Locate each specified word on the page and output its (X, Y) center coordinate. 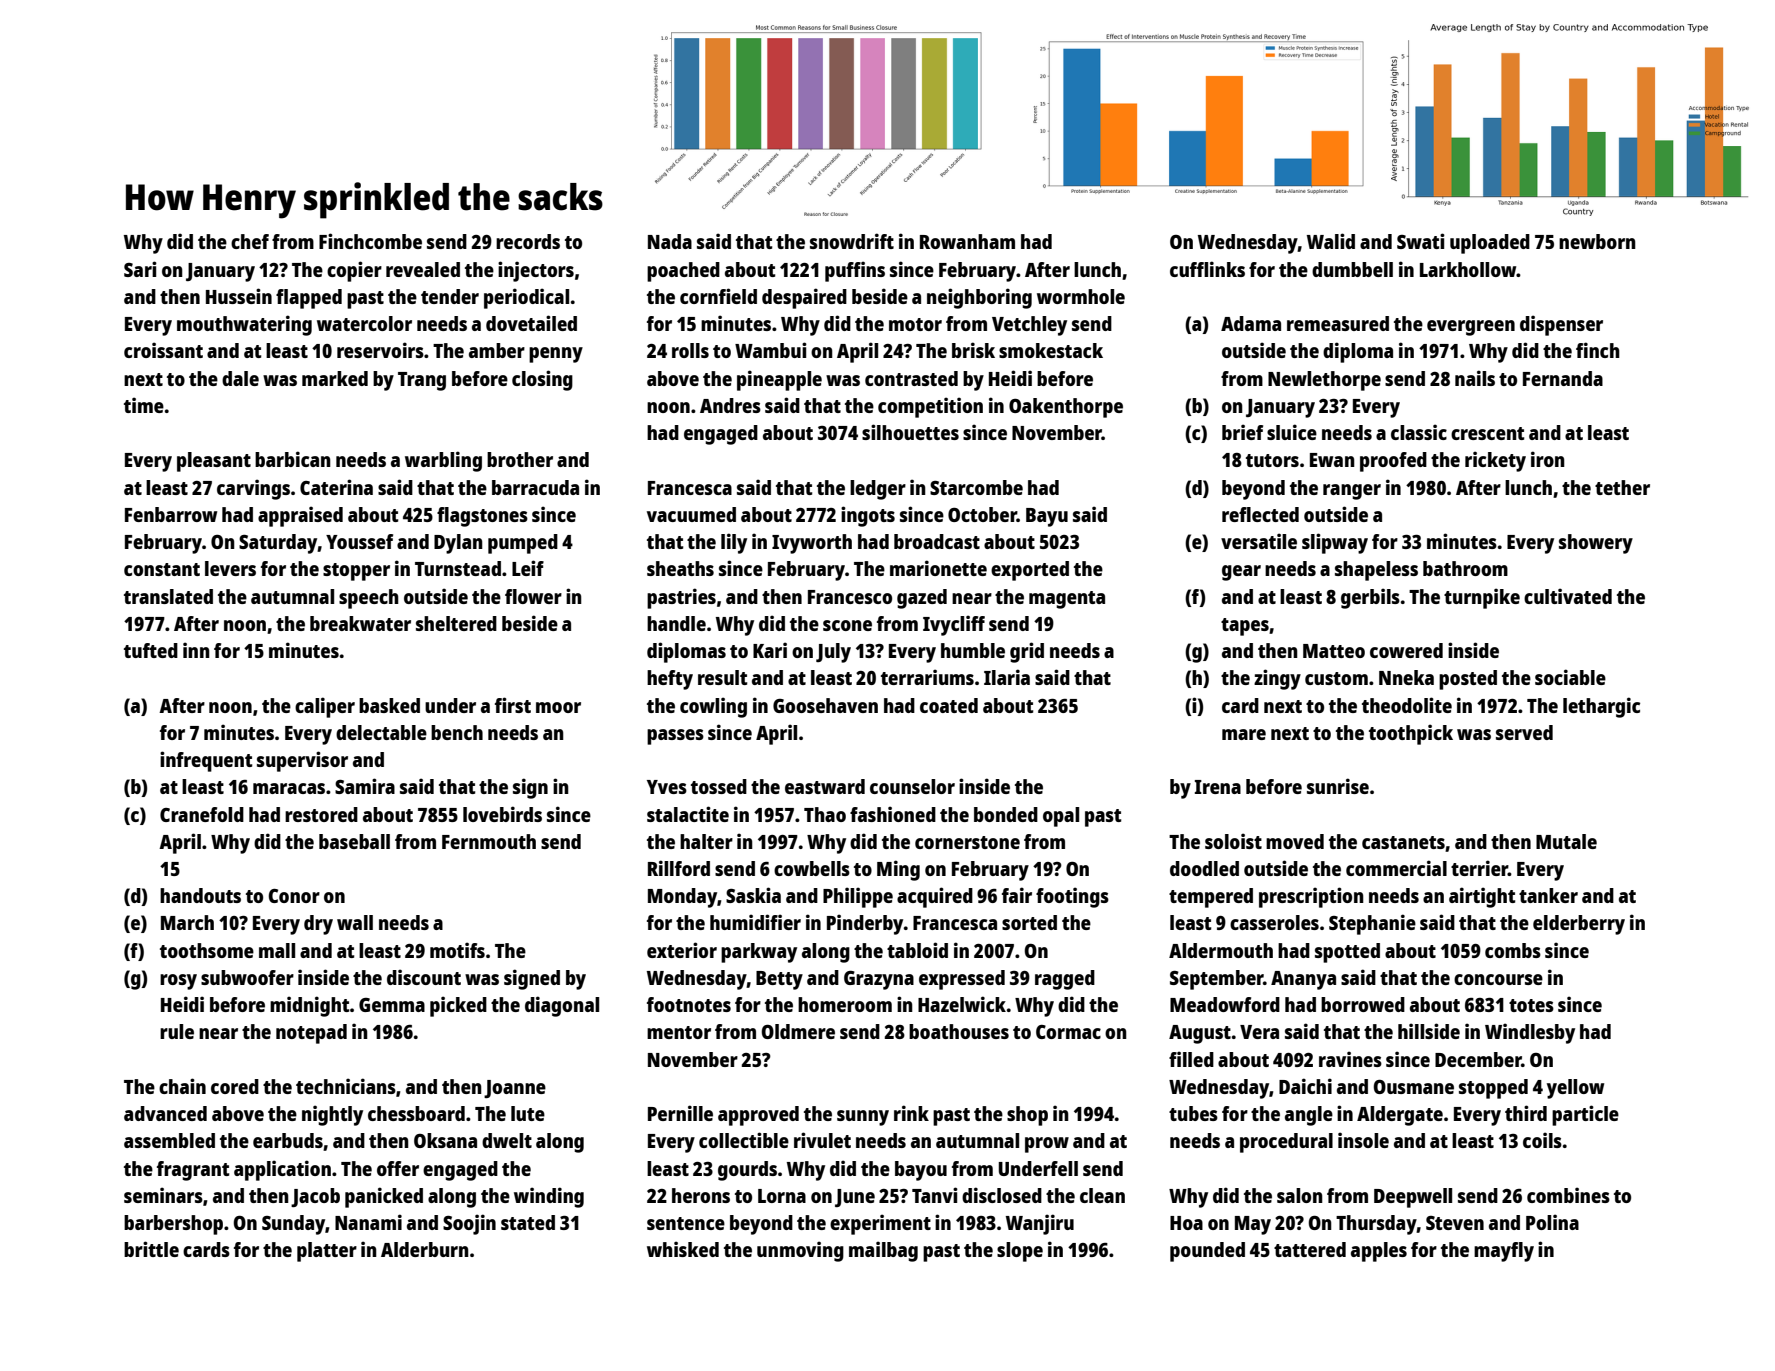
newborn (1597, 241)
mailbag (883, 1251)
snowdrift (852, 241)
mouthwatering (244, 325)
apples (1379, 1252)
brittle (151, 1249)
